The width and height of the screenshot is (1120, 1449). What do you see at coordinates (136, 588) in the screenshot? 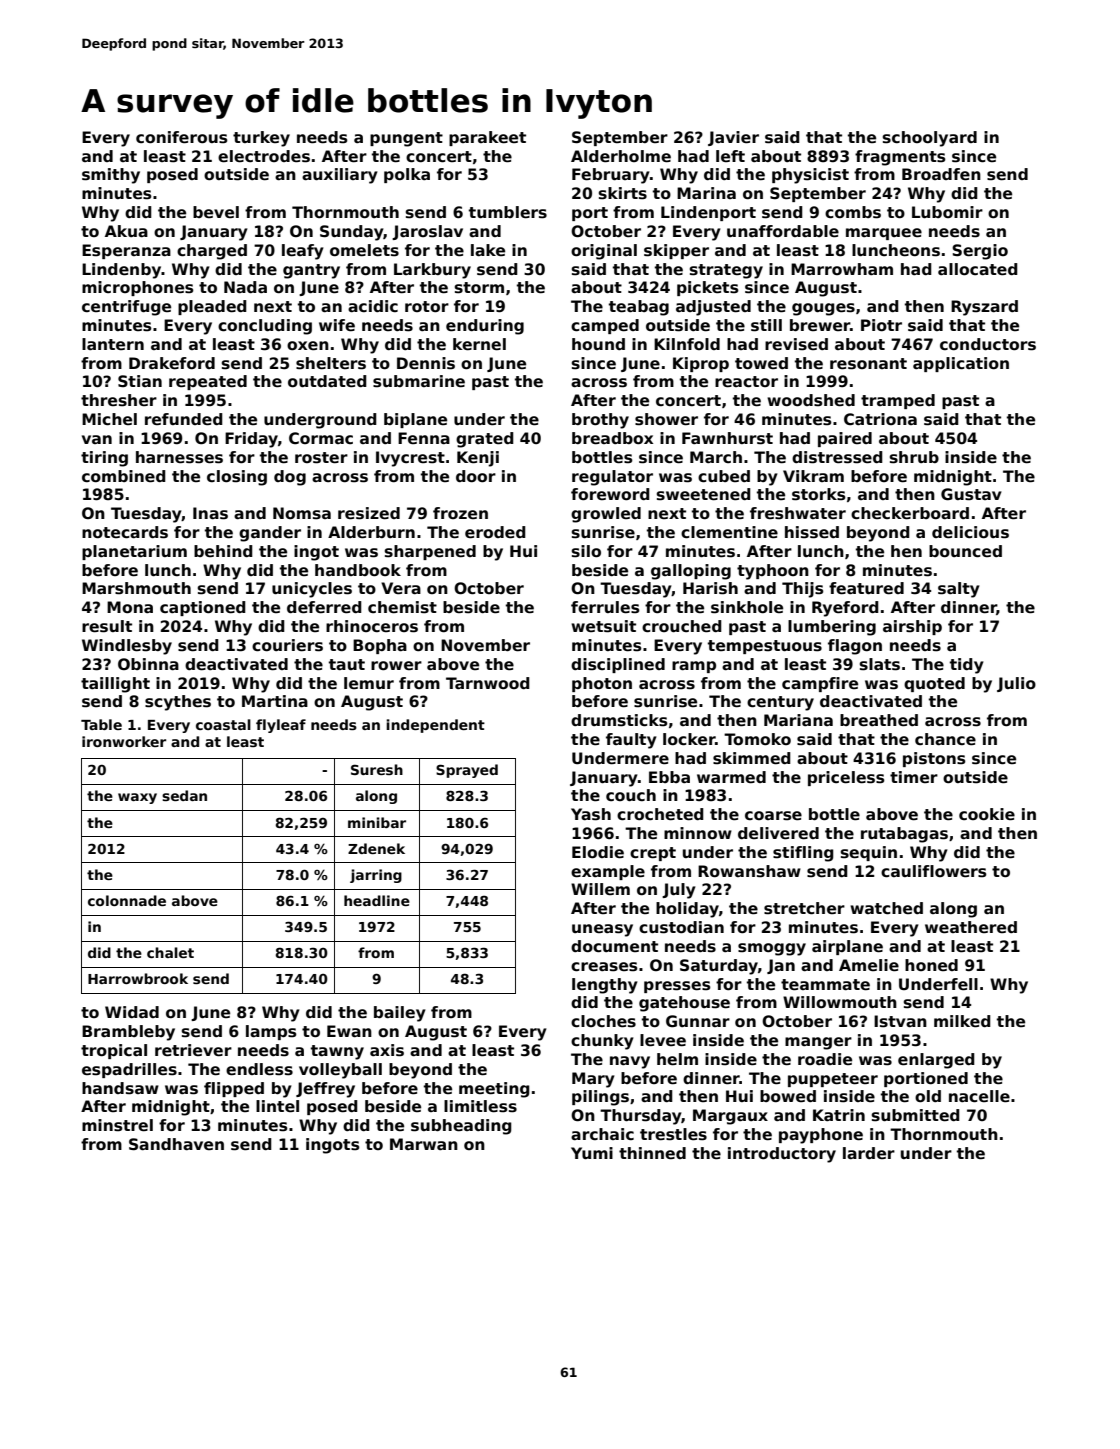
I see `Marshmouth` at bounding box center [136, 588].
